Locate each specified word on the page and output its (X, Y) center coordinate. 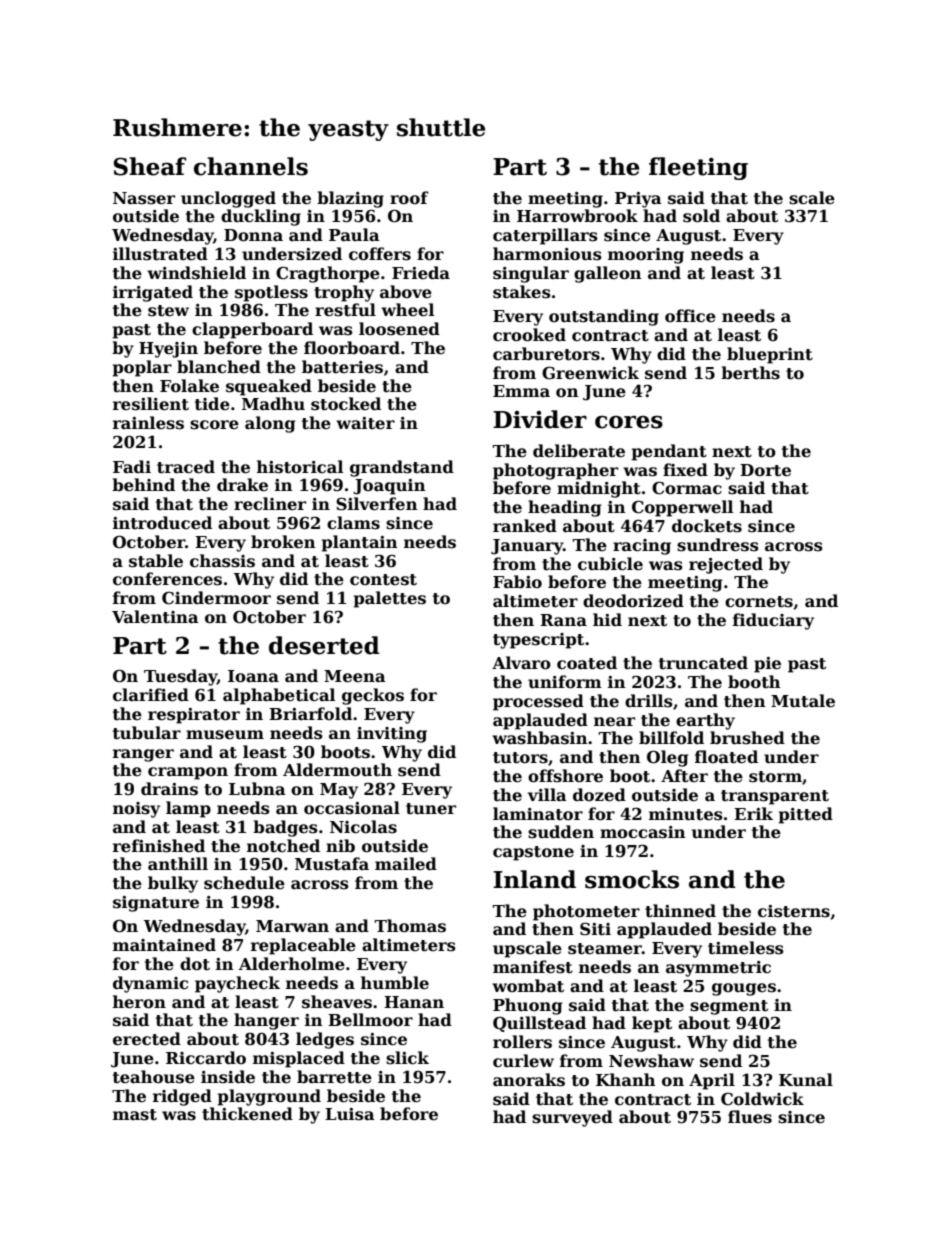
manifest (533, 967)
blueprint (770, 355)
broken (283, 542)
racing (642, 547)
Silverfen (377, 504)
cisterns (794, 911)
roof (409, 198)
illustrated (160, 254)
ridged (182, 1097)
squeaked (269, 387)
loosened (399, 329)
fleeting (698, 168)
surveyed (572, 1118)
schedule (244, 883)
